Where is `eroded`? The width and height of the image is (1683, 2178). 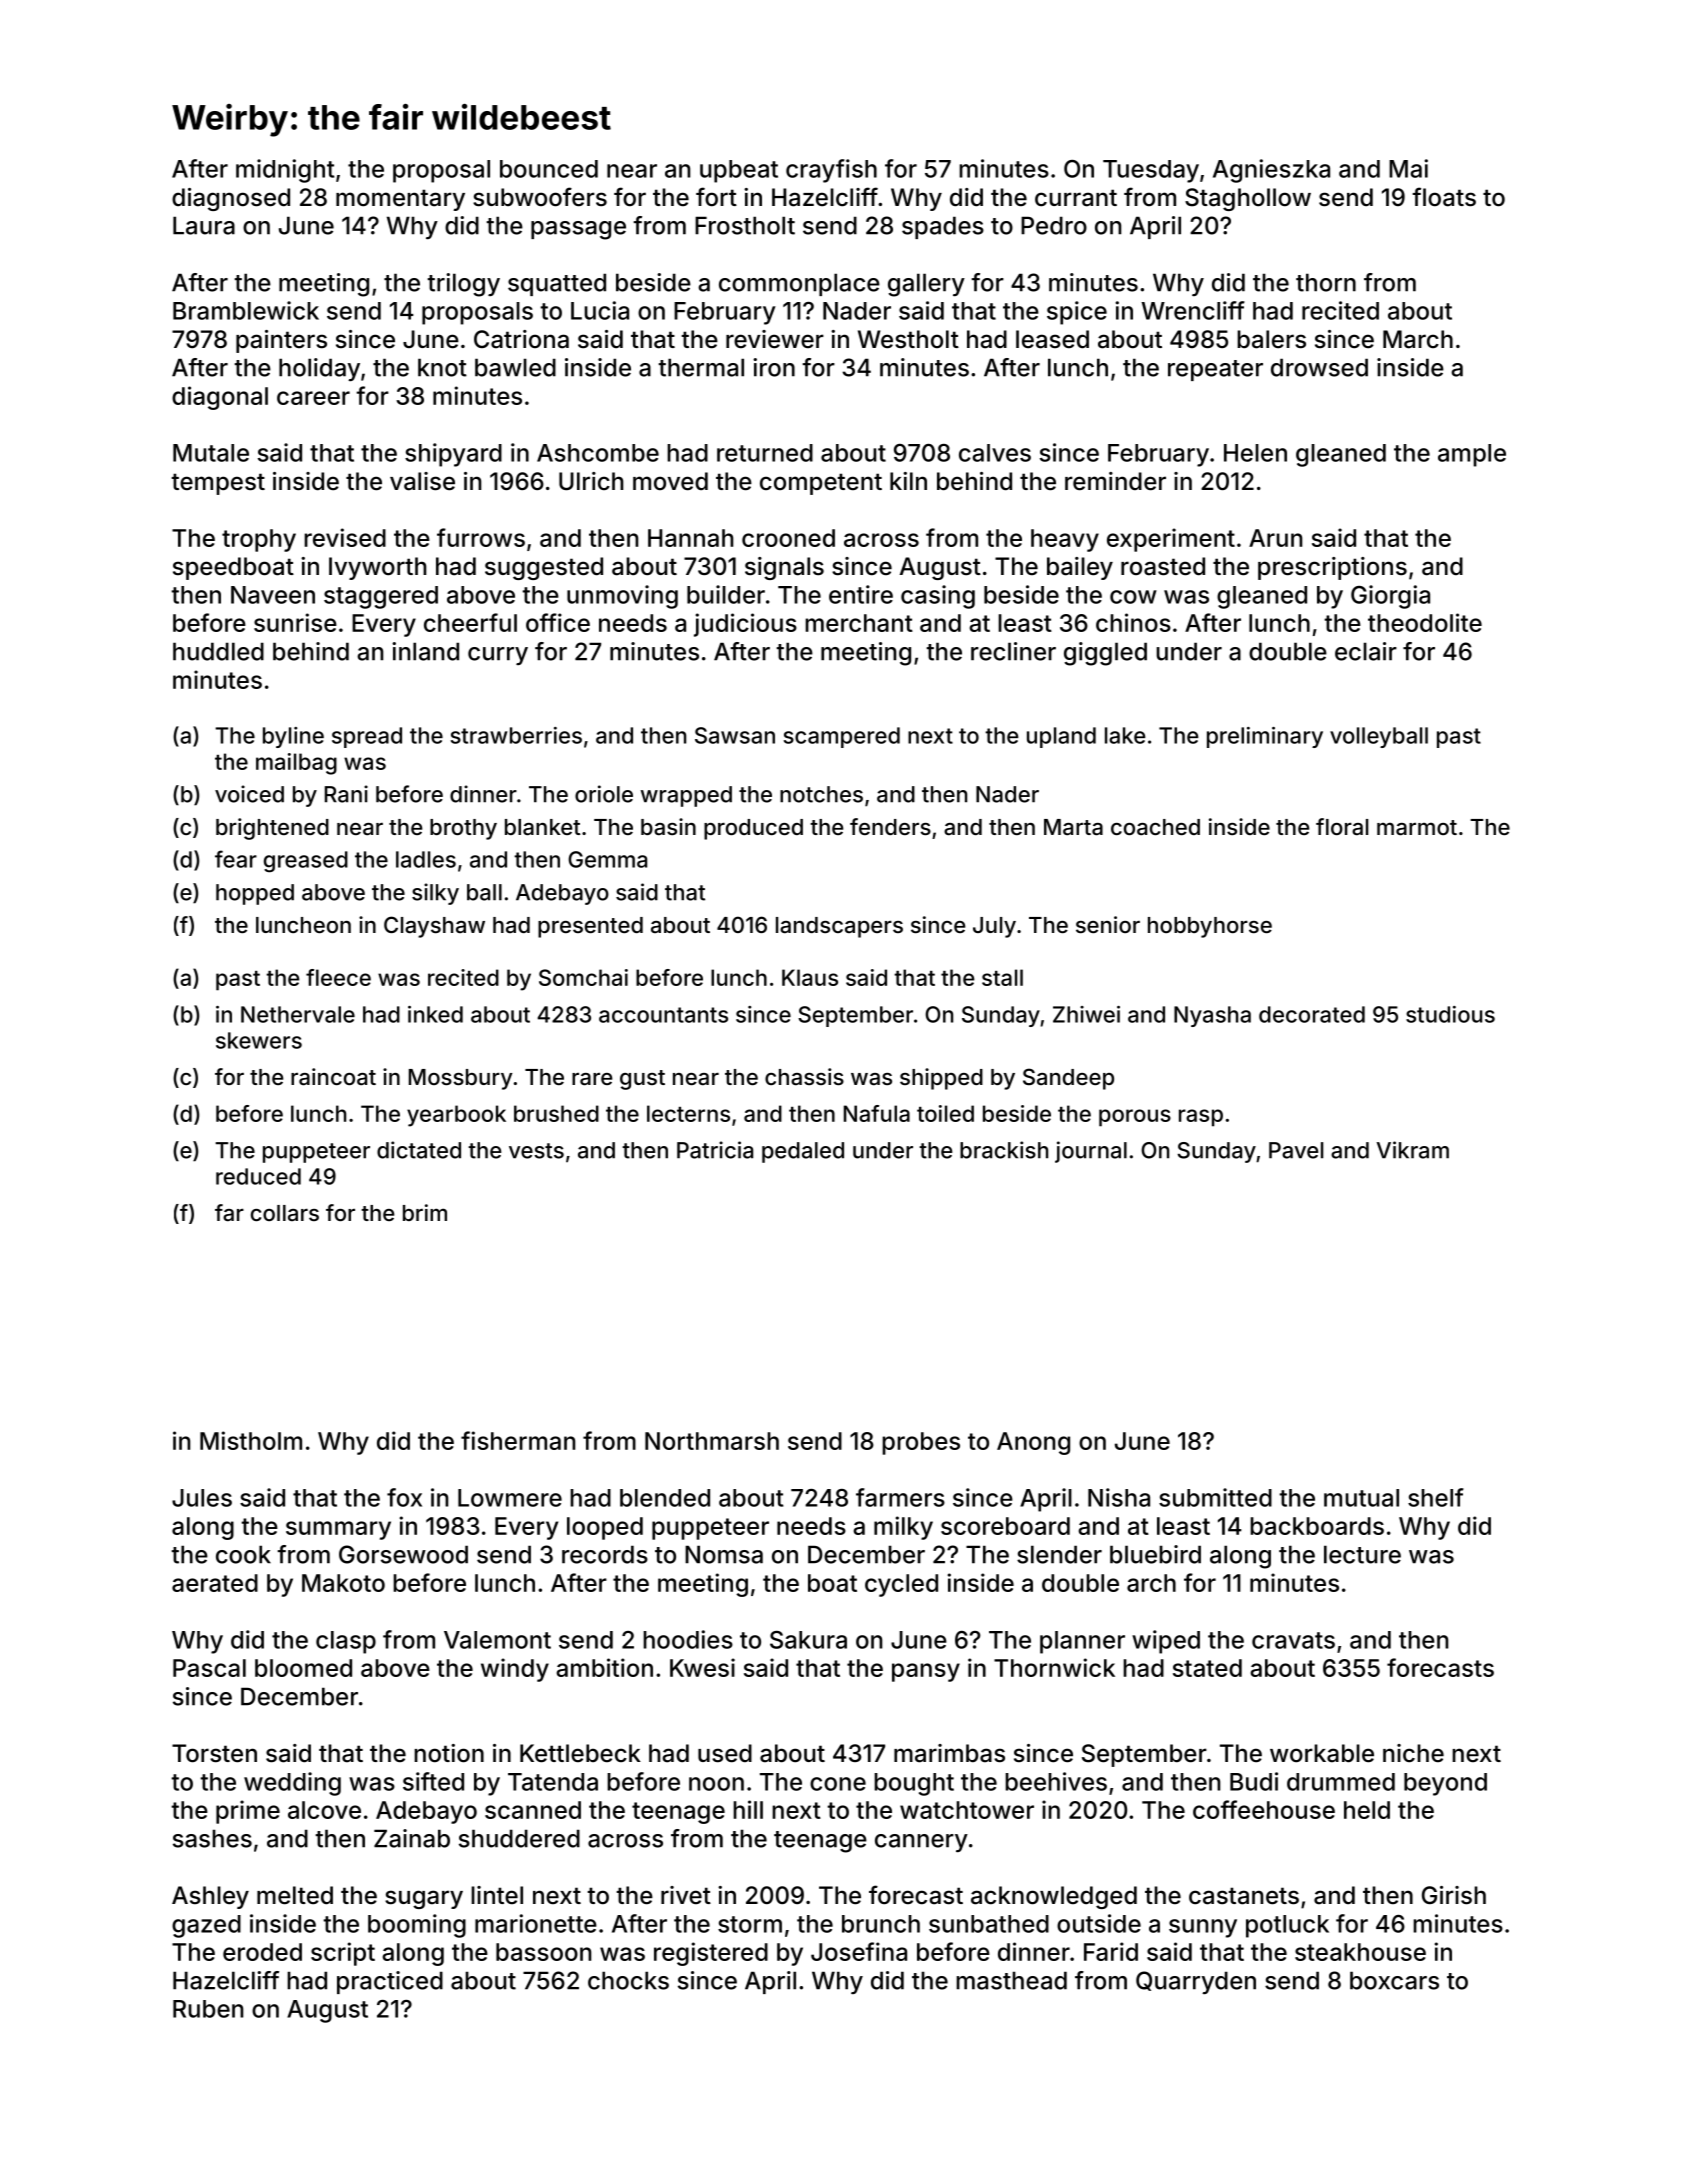
eroded is located at coordinates (262, 1952).
